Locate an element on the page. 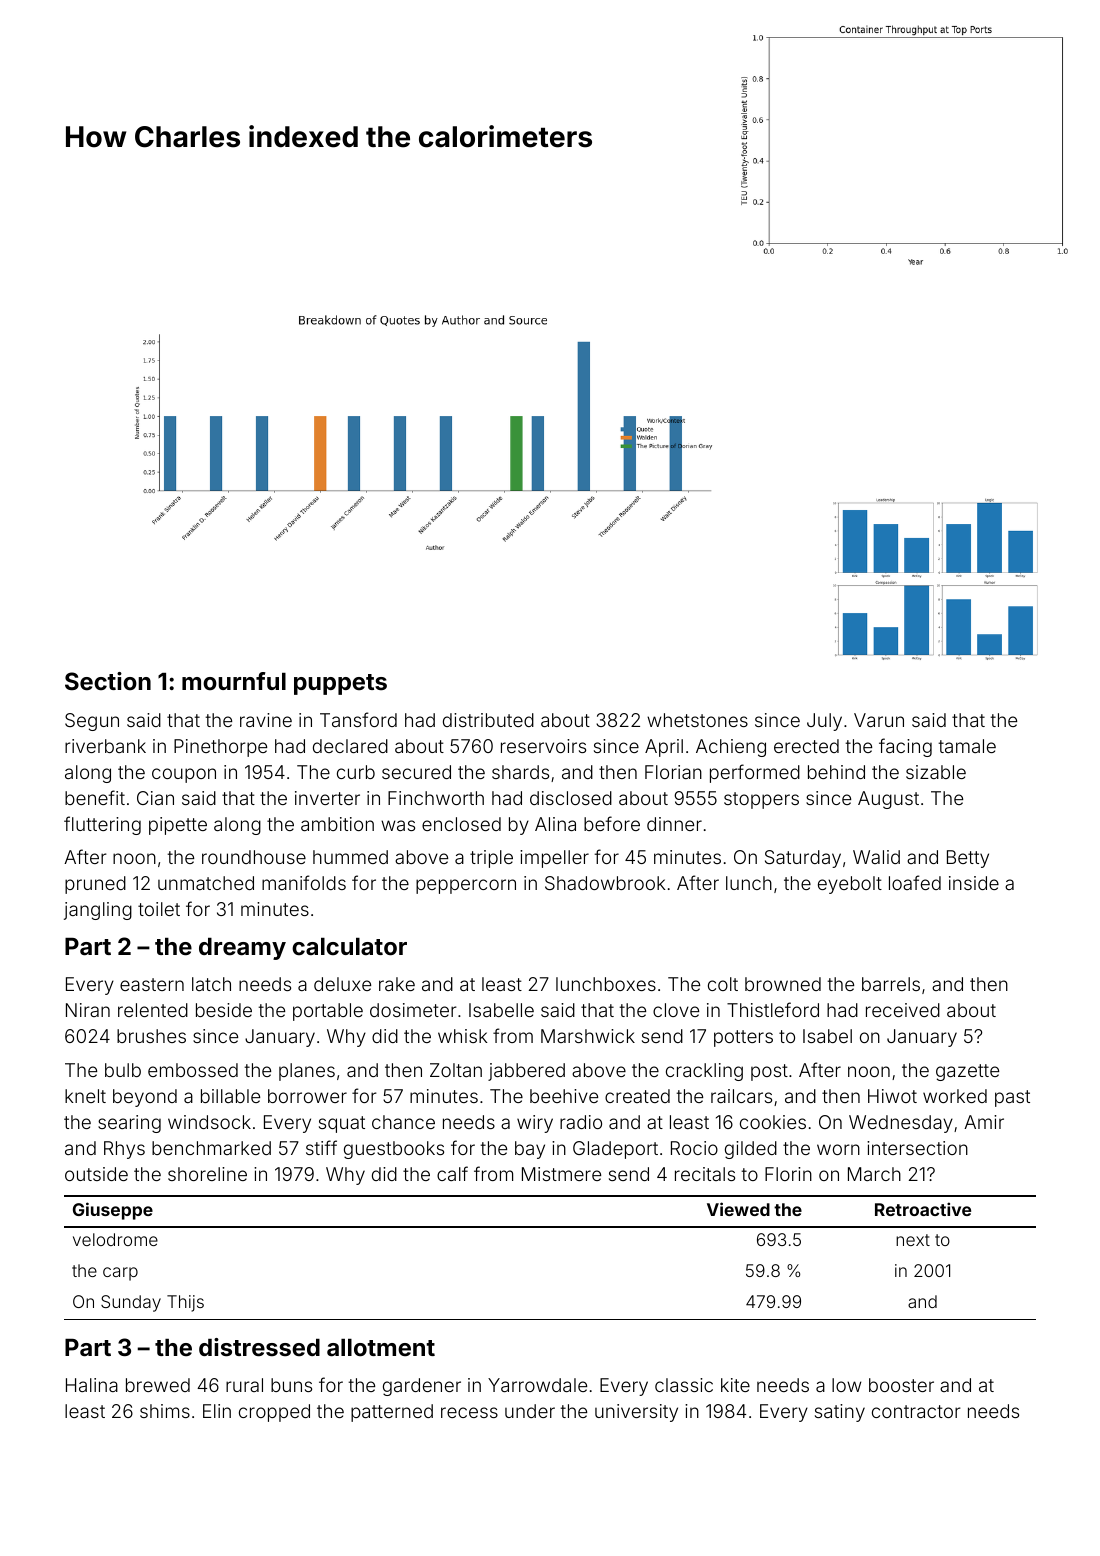  patterned is located at coordinates (392, 1413).
